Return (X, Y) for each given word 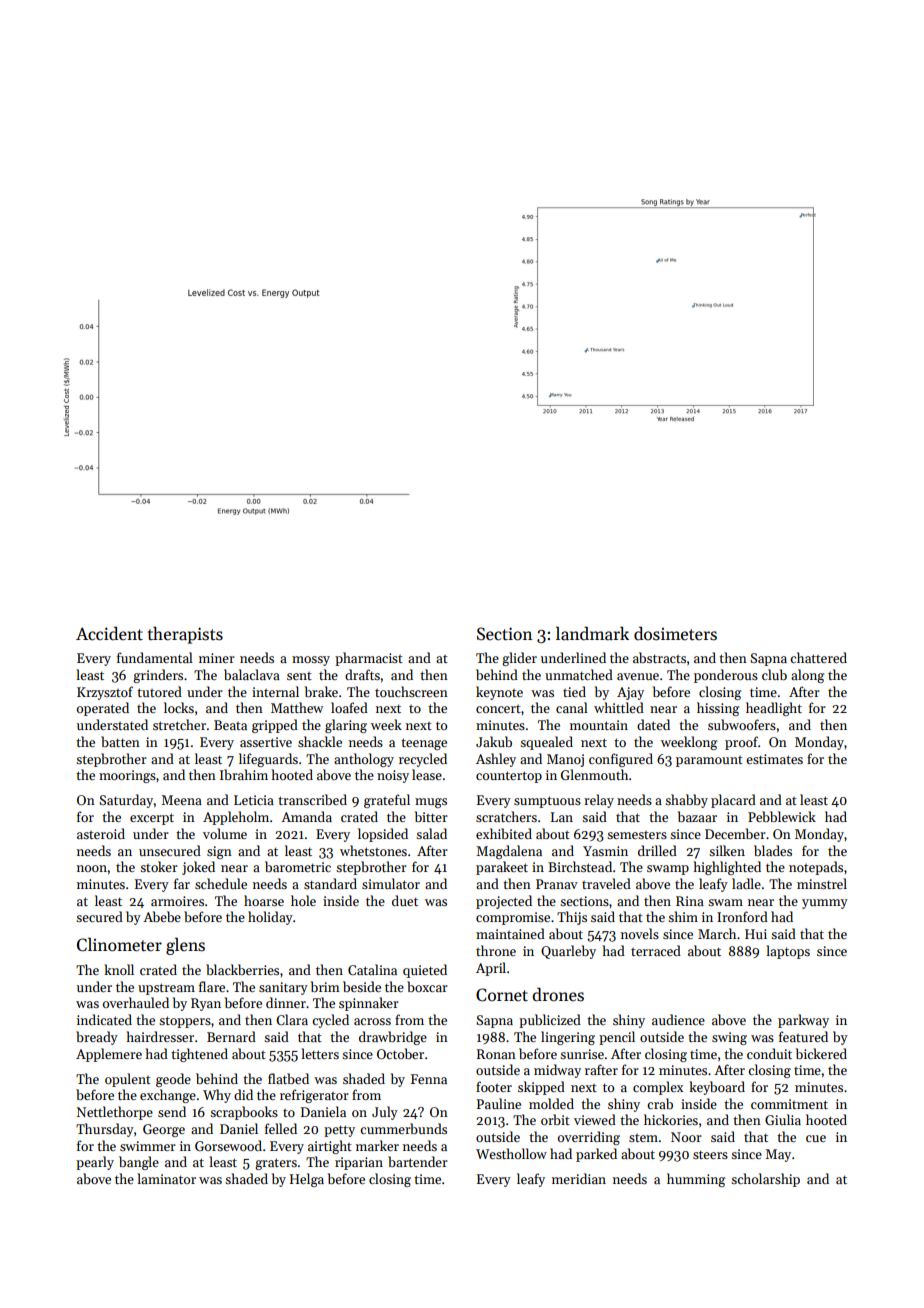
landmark (592, 633)
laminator (166, 1178)
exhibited (504, 833)
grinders (158, 676)
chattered (818, 657)
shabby (686, 801)
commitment (789, 1104)
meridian (579, 1178)
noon (92, 868)
